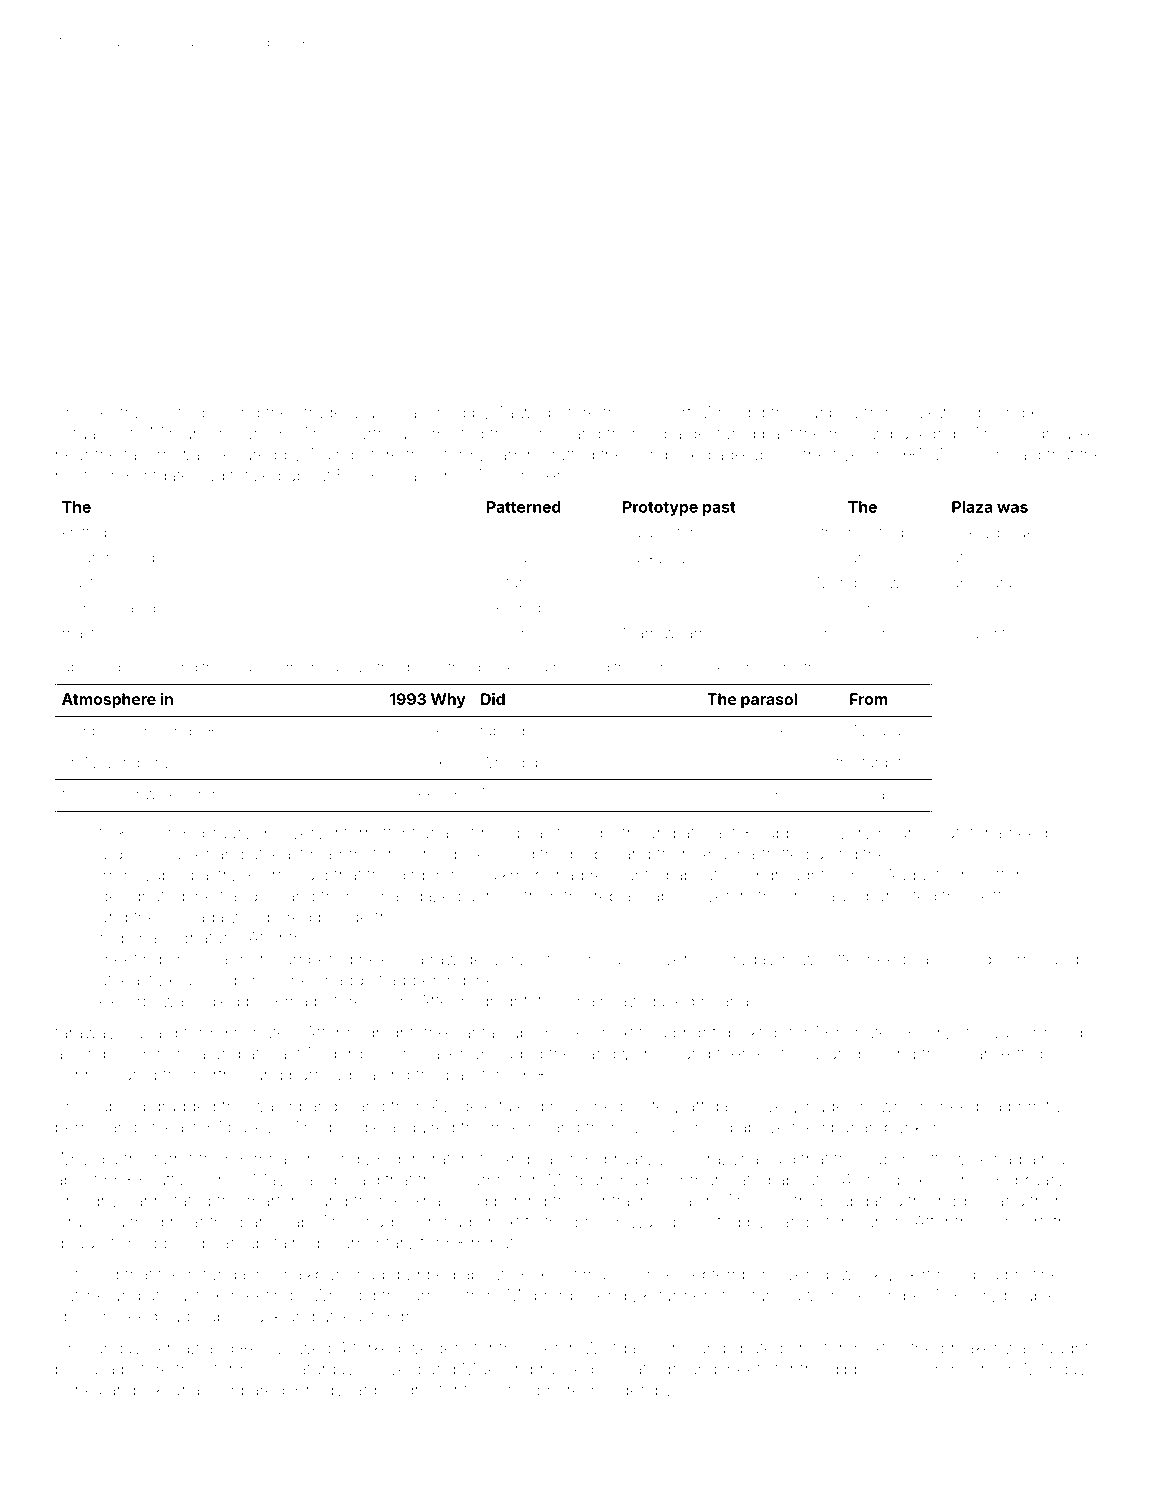 Image resolution: width=1159 pixels, height=1500 pixels. I want to click on Valewood, so click(943, 412).
